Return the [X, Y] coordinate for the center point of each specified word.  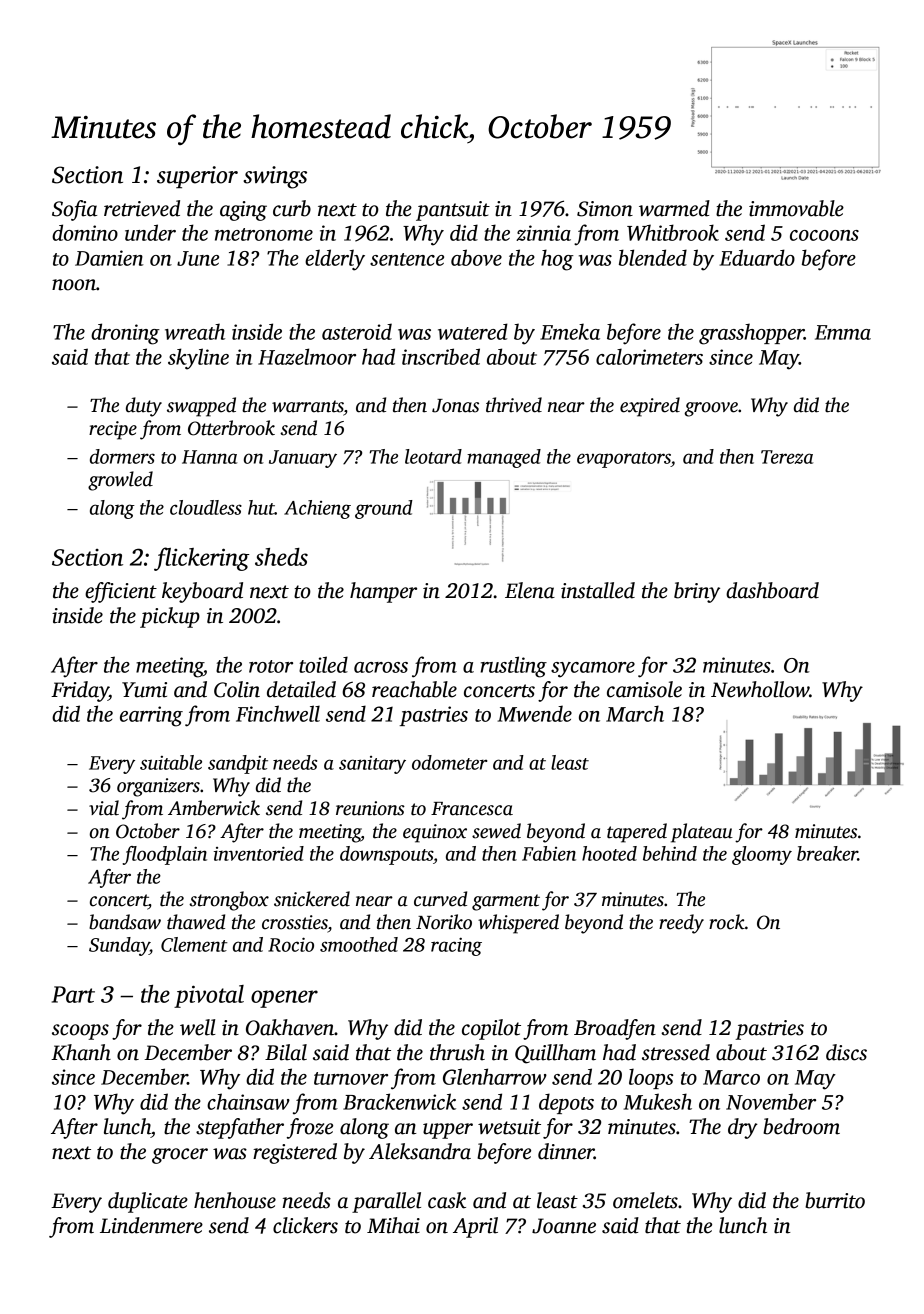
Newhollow [760, 689]
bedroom [801, 1126]
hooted [609, 853]
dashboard [772, 590]
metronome [264, 234]
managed [504, 458]
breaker [827, 853]
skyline [198, 359]
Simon [605, 209]
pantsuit [453, 211]
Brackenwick [399, 1101]
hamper [383, 592]
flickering [201, 559]
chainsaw [248, 1101]
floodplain [164, 855]
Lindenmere [151, 1225]
